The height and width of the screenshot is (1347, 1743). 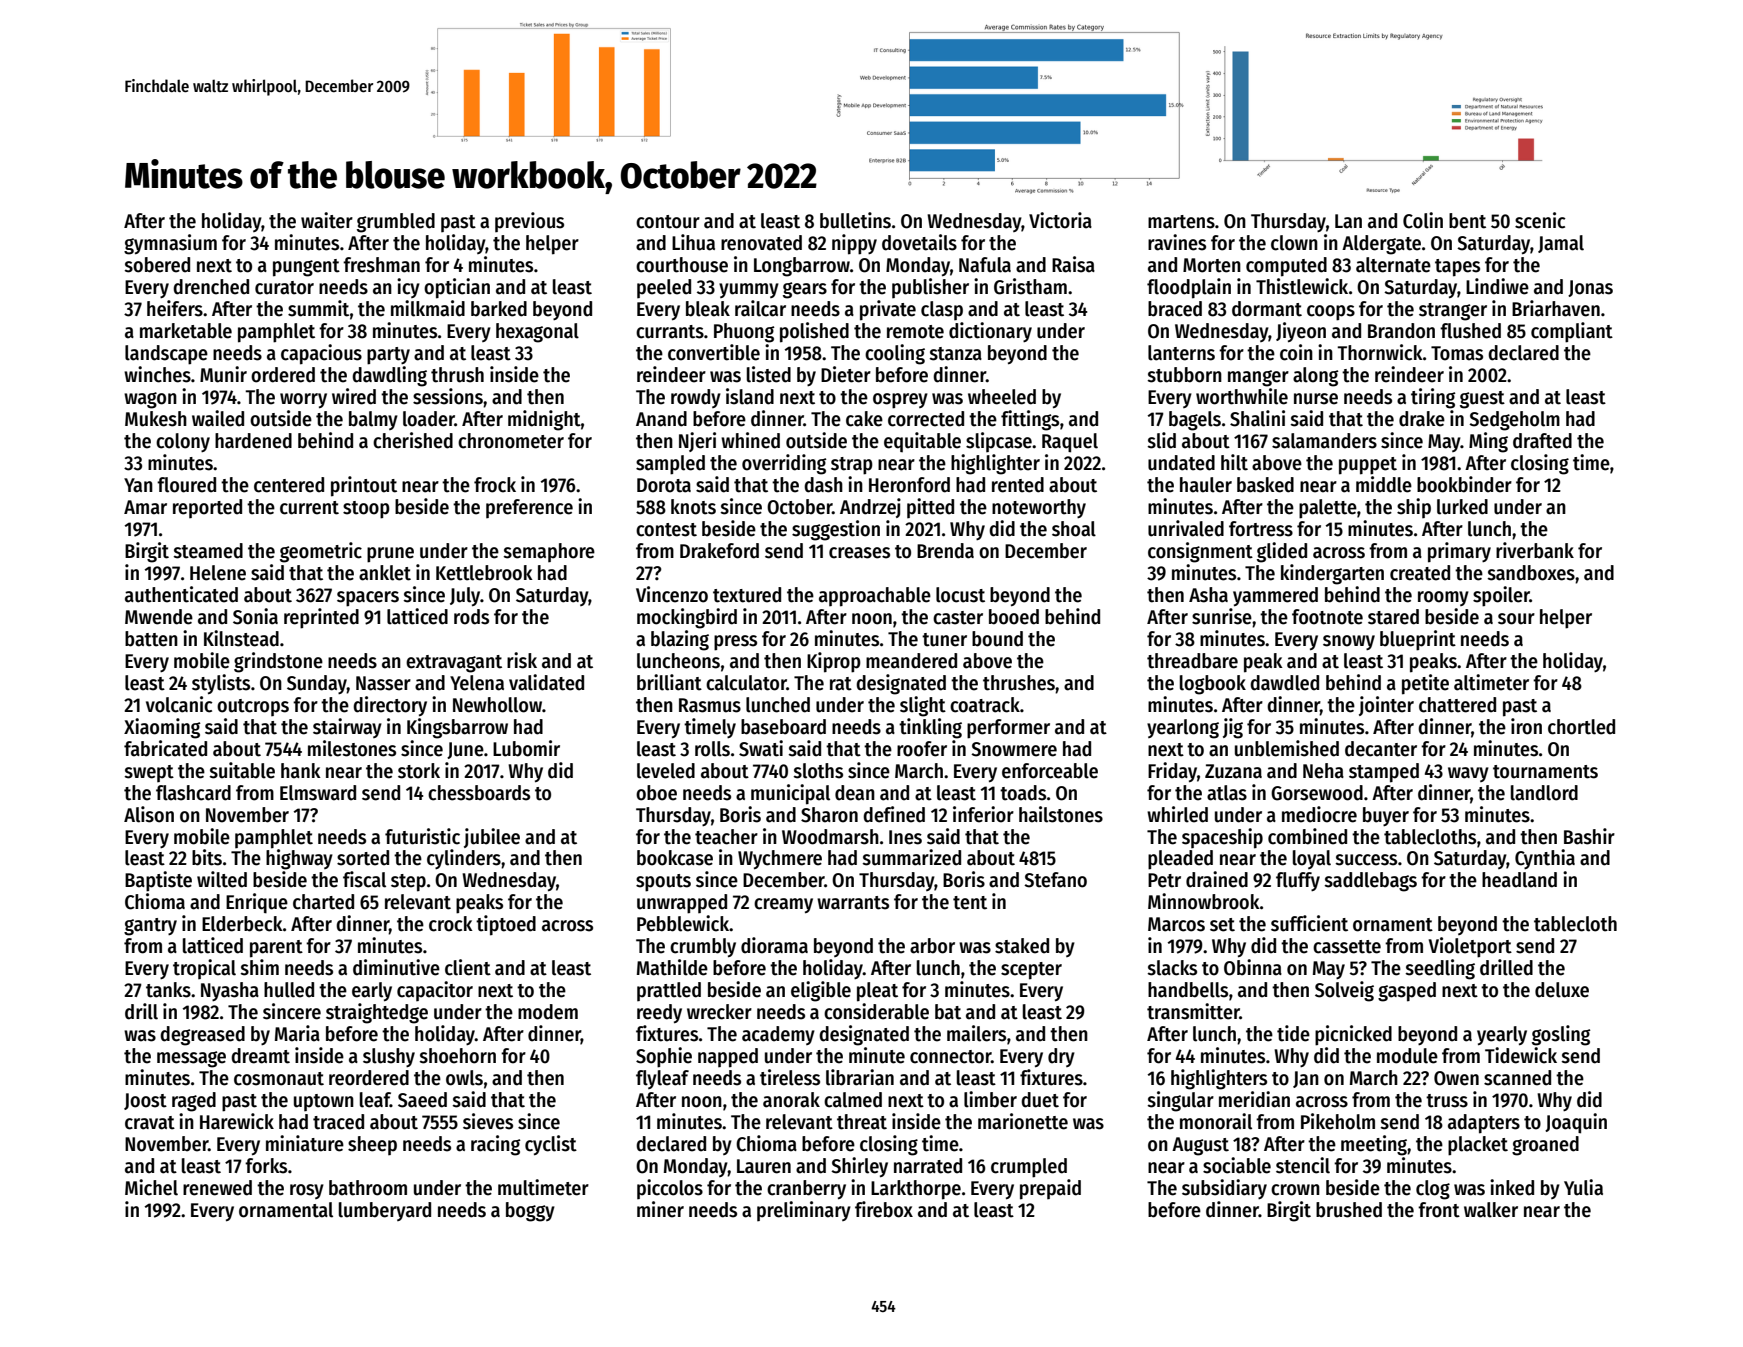 I want to click on manger, so click(x=1258, y=378).
